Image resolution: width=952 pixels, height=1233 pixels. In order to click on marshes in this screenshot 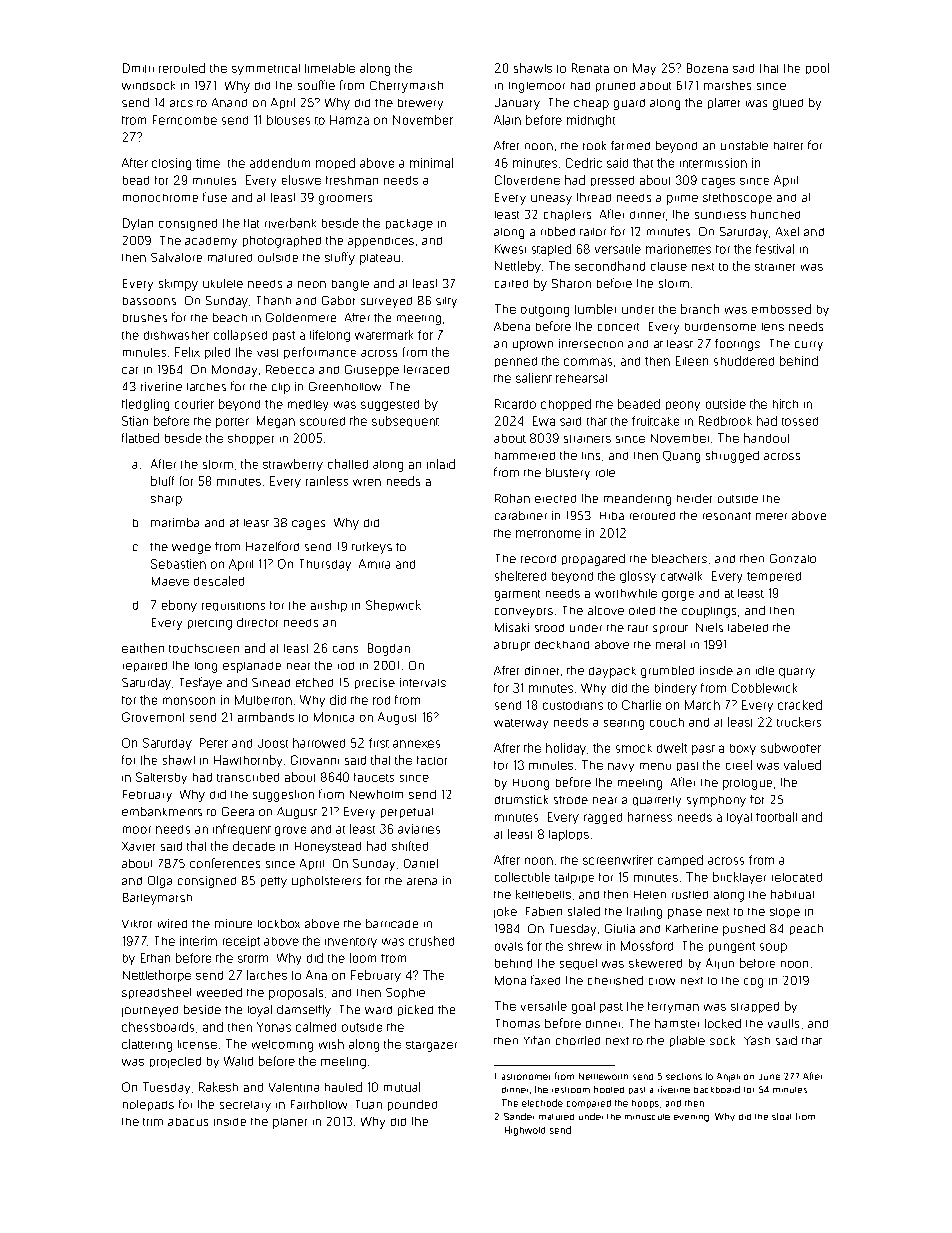, I will do `click(727, 85)`.
